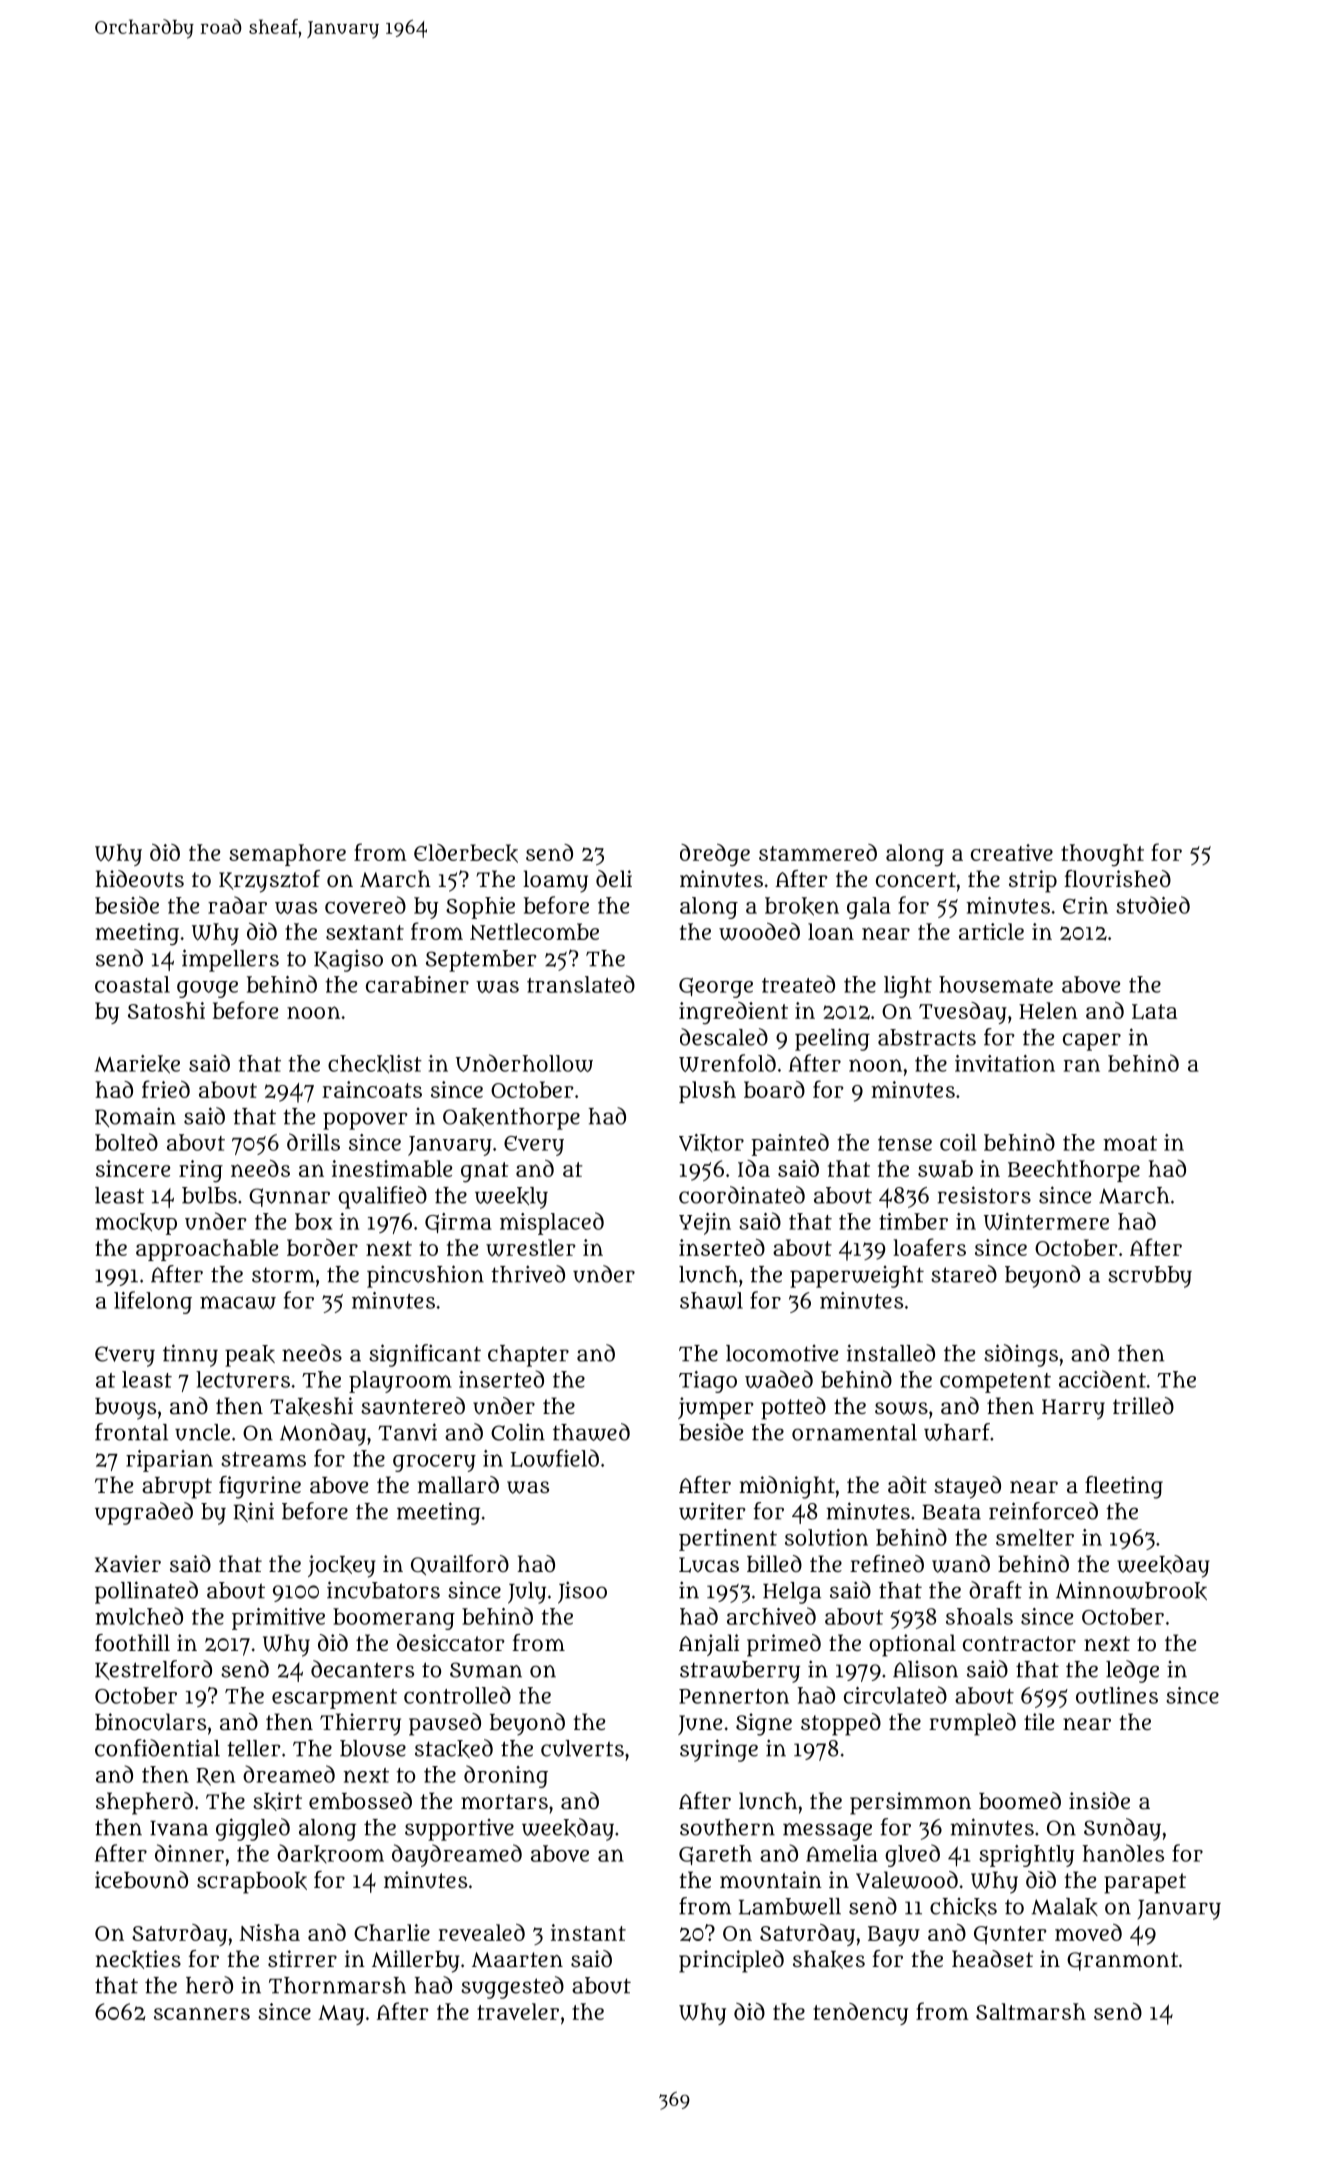 The height and width of the screenshot is (2169, 1317). What do you see at coordinates (614, 878) in the screenshot?
I see `deli` at bounding box center [614, 878].
